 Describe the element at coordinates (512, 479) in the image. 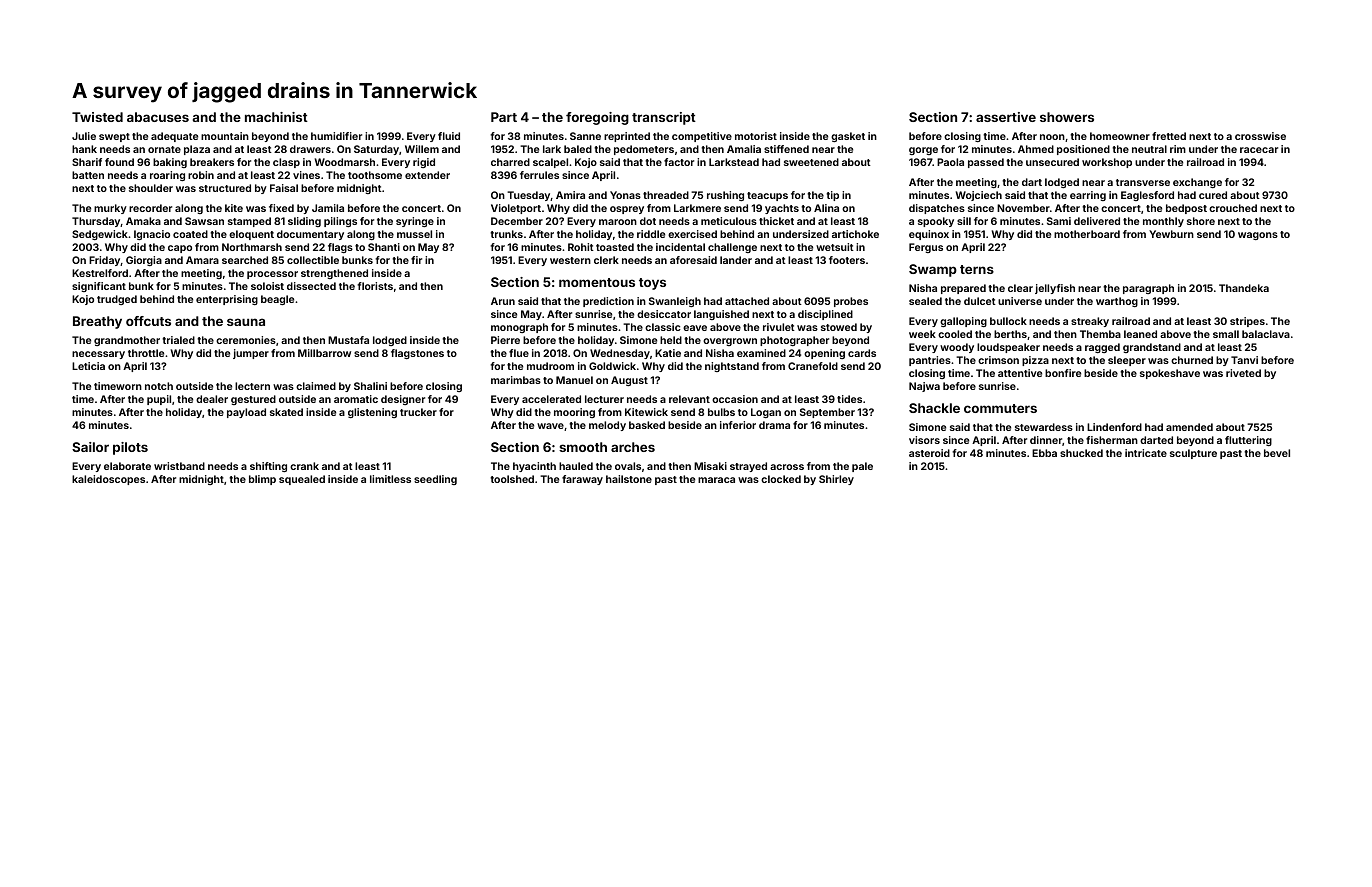

I see `toolshed` at that location.
